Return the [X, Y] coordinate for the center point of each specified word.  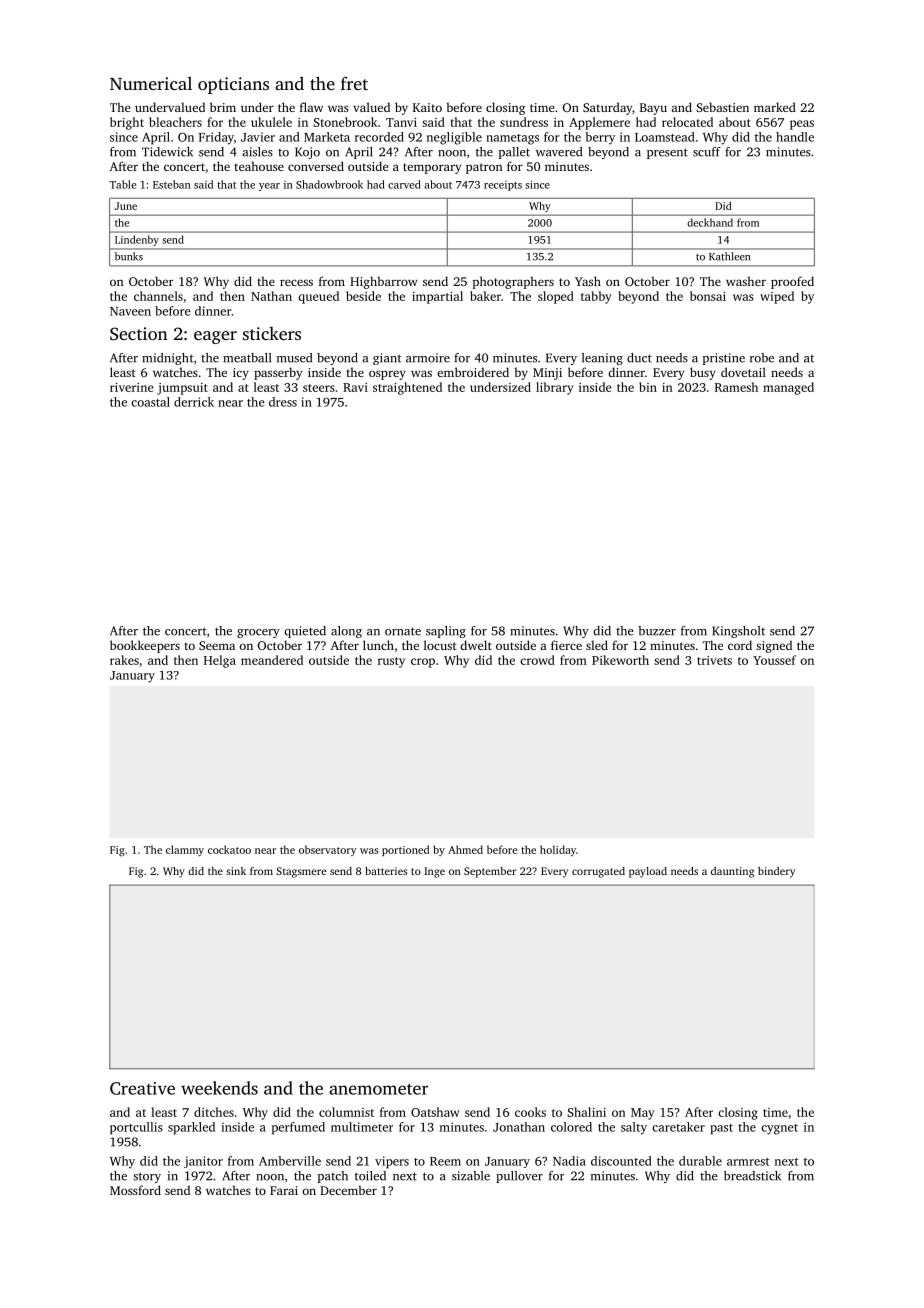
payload [648, 872]
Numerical [151, 83]
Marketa [327, 137]
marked [775, 107]
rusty [391, 662]
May [643, 1114]
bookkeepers [145, 646]
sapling [446, 632]
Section [139, 334]
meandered [272, 660]
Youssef [774, 660]
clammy [185, 850]
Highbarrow [383, 282]
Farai [284, 1190]
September [490, 872]
